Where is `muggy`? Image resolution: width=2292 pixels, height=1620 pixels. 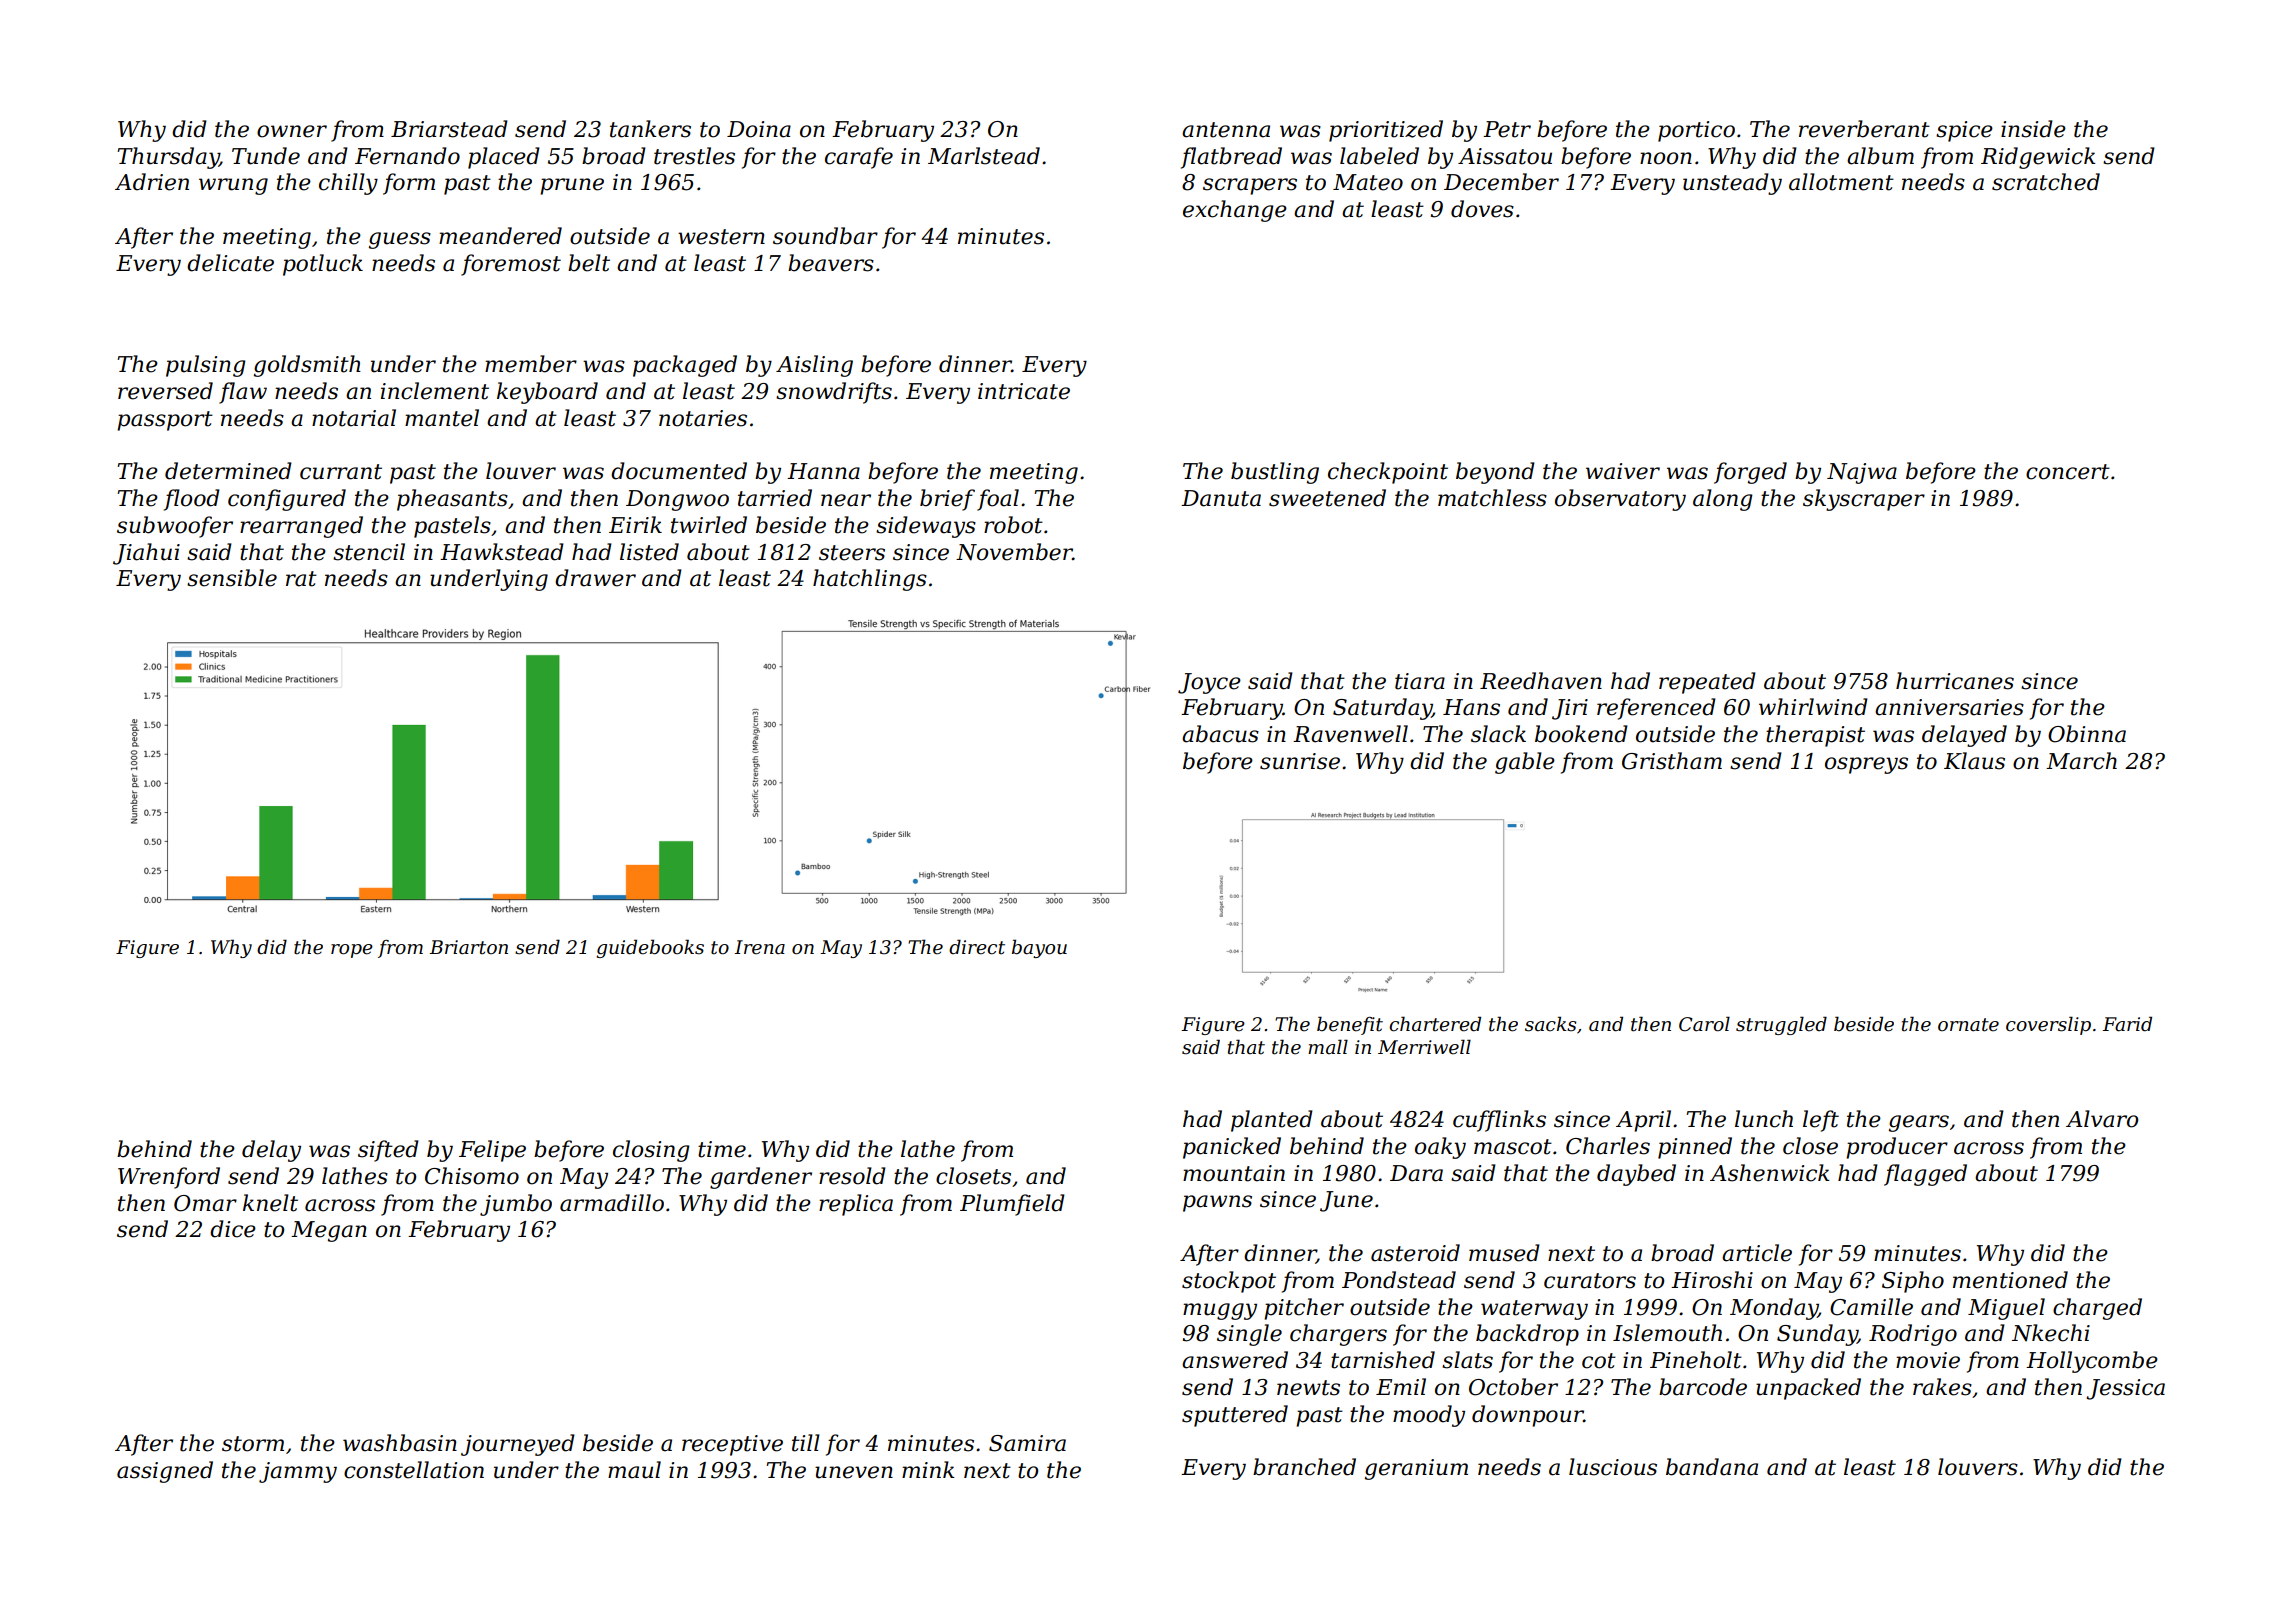 muggy is located at coordinates (1220, 1311).
